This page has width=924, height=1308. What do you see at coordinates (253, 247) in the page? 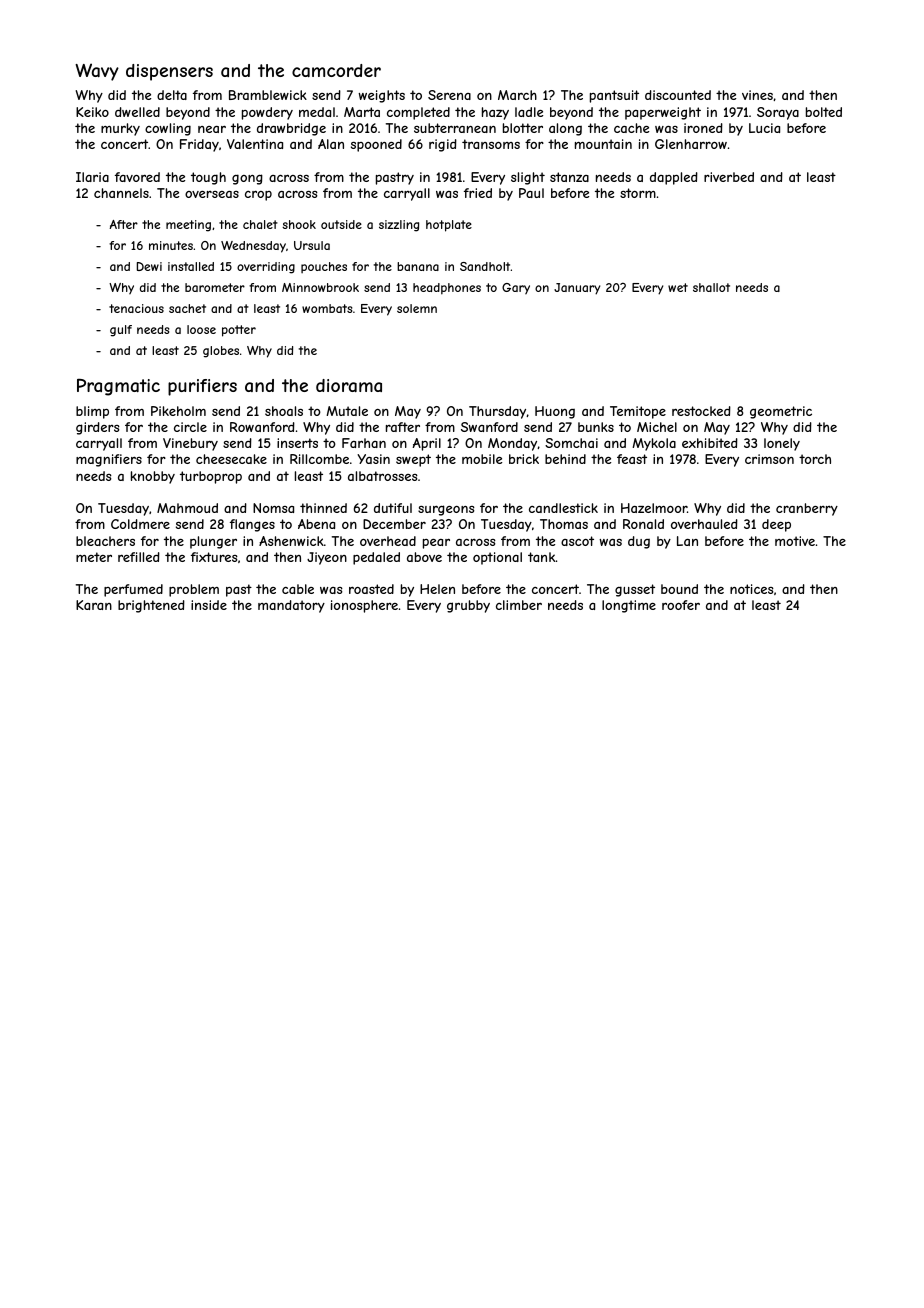
I see `Wednesday` at bounding box center [253, 247].
